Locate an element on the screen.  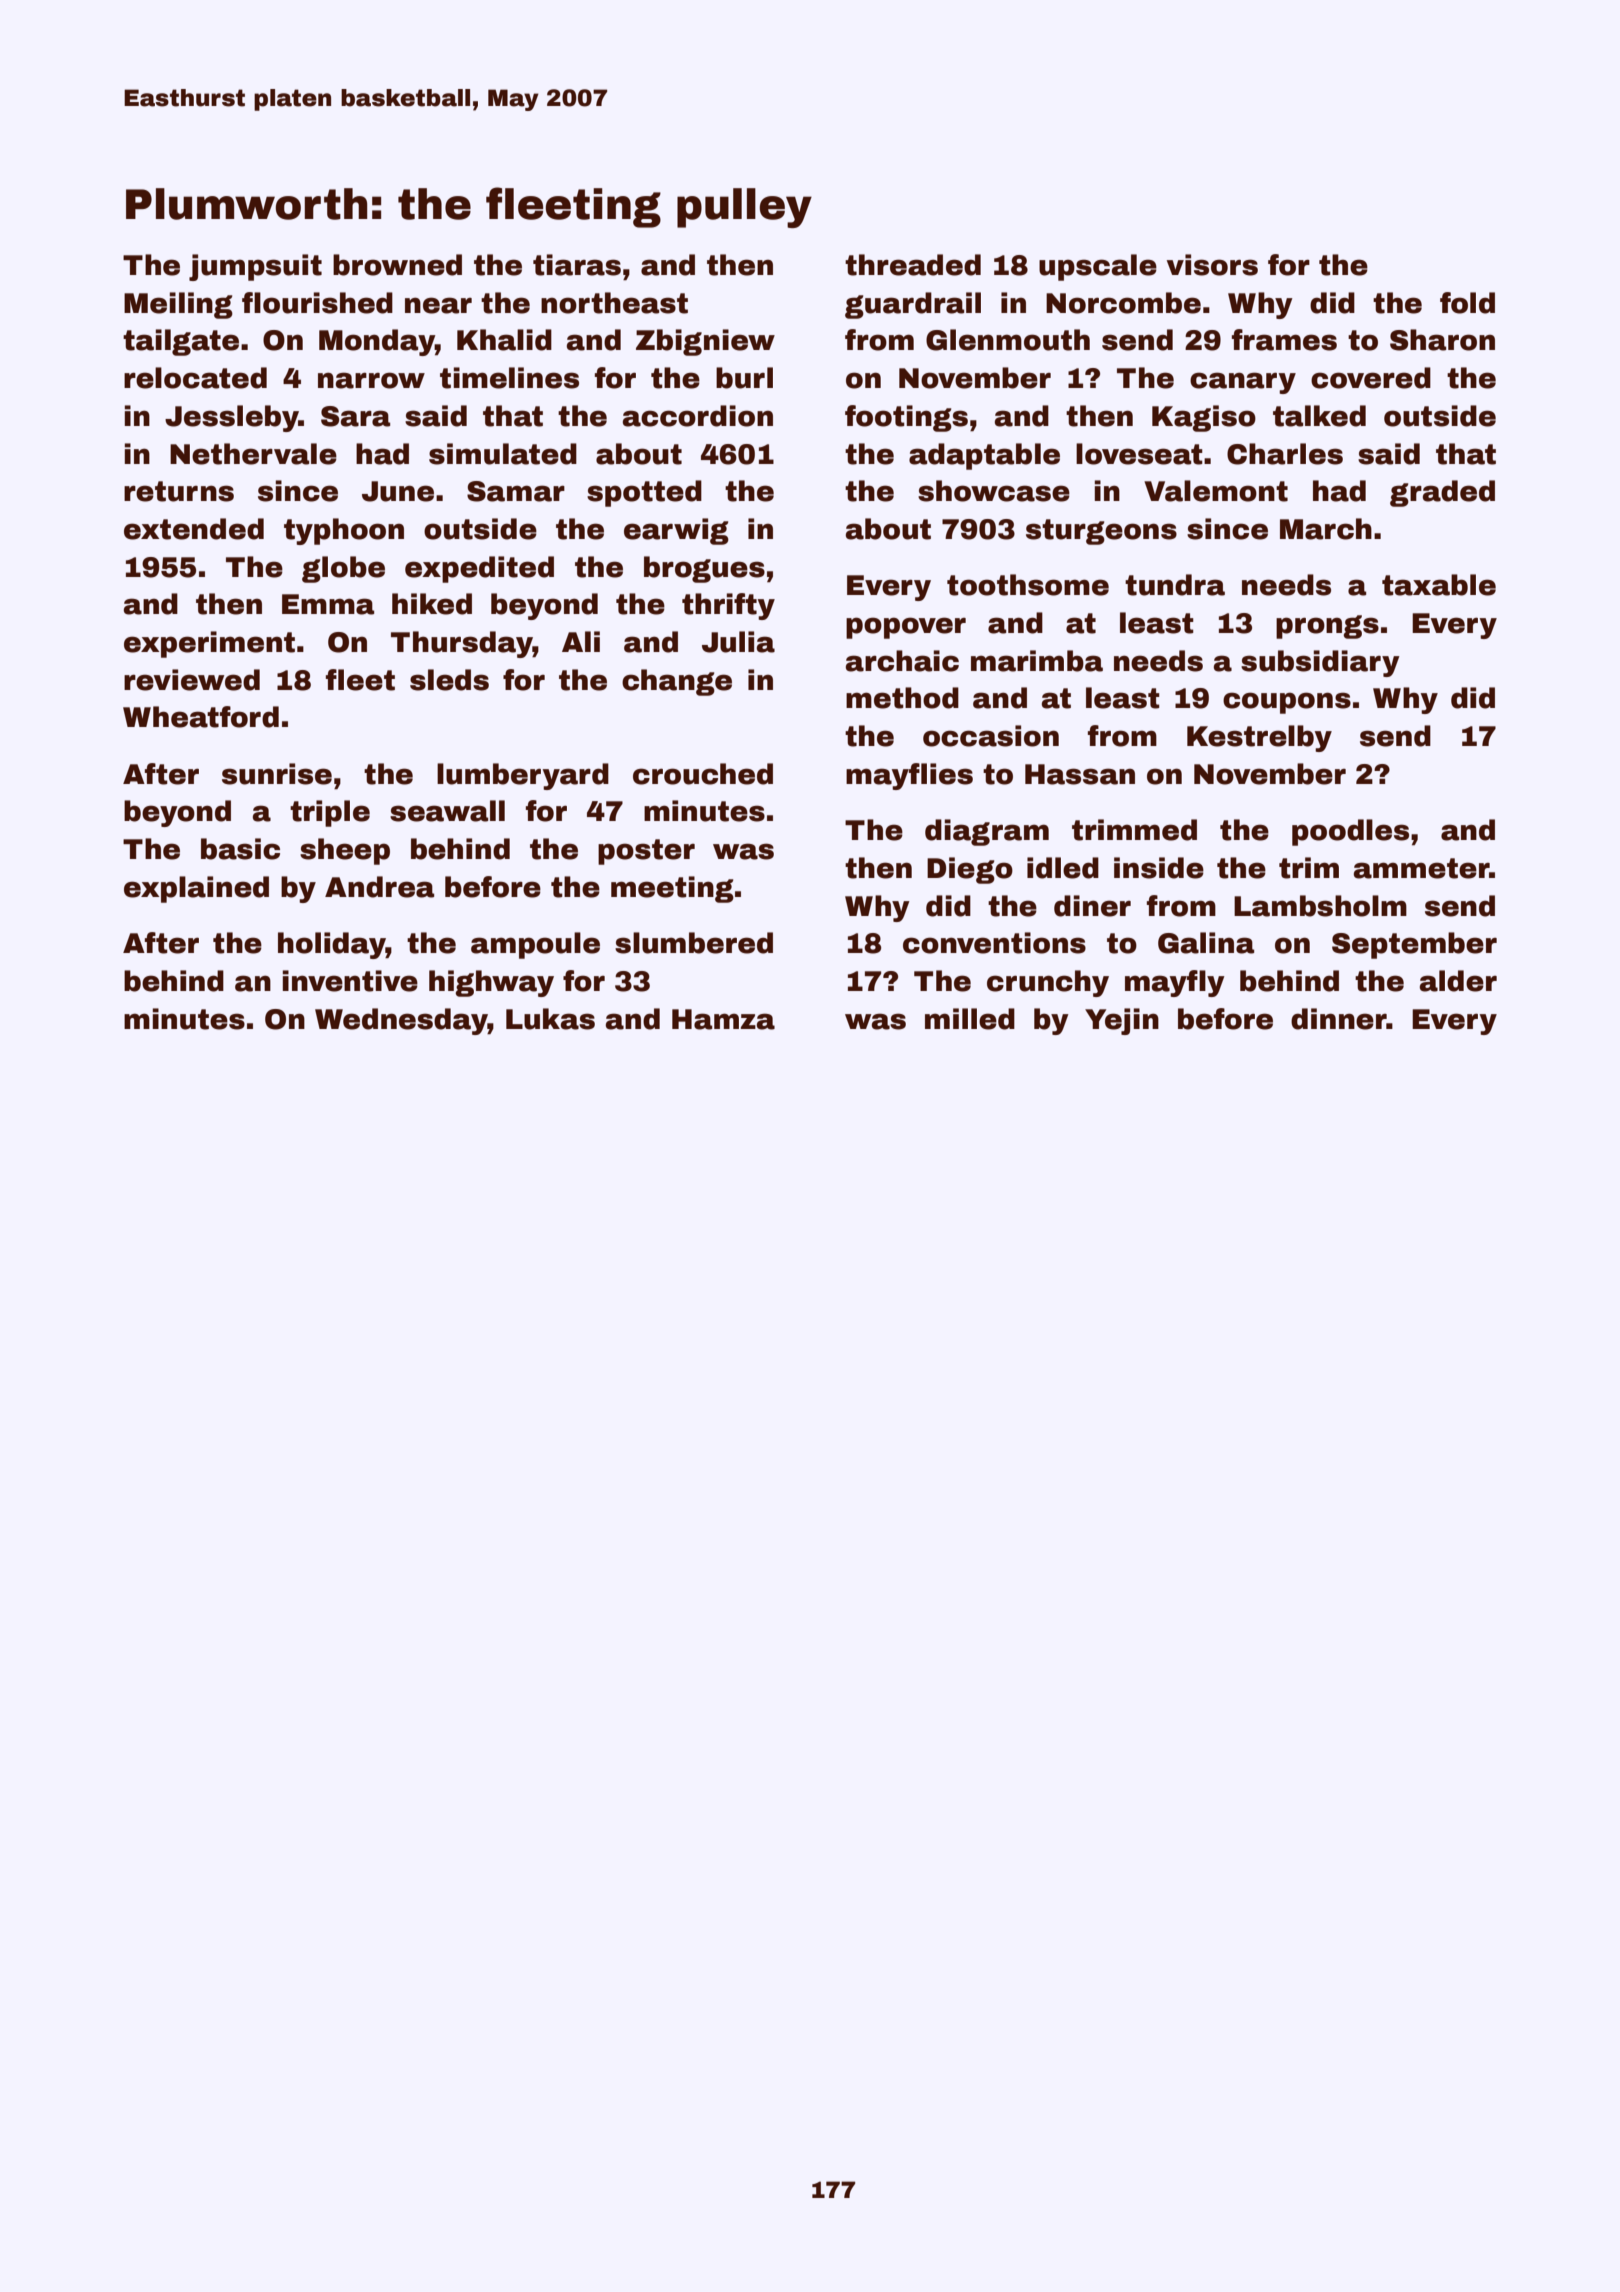
experiment is located at coordinates (209, 644).
